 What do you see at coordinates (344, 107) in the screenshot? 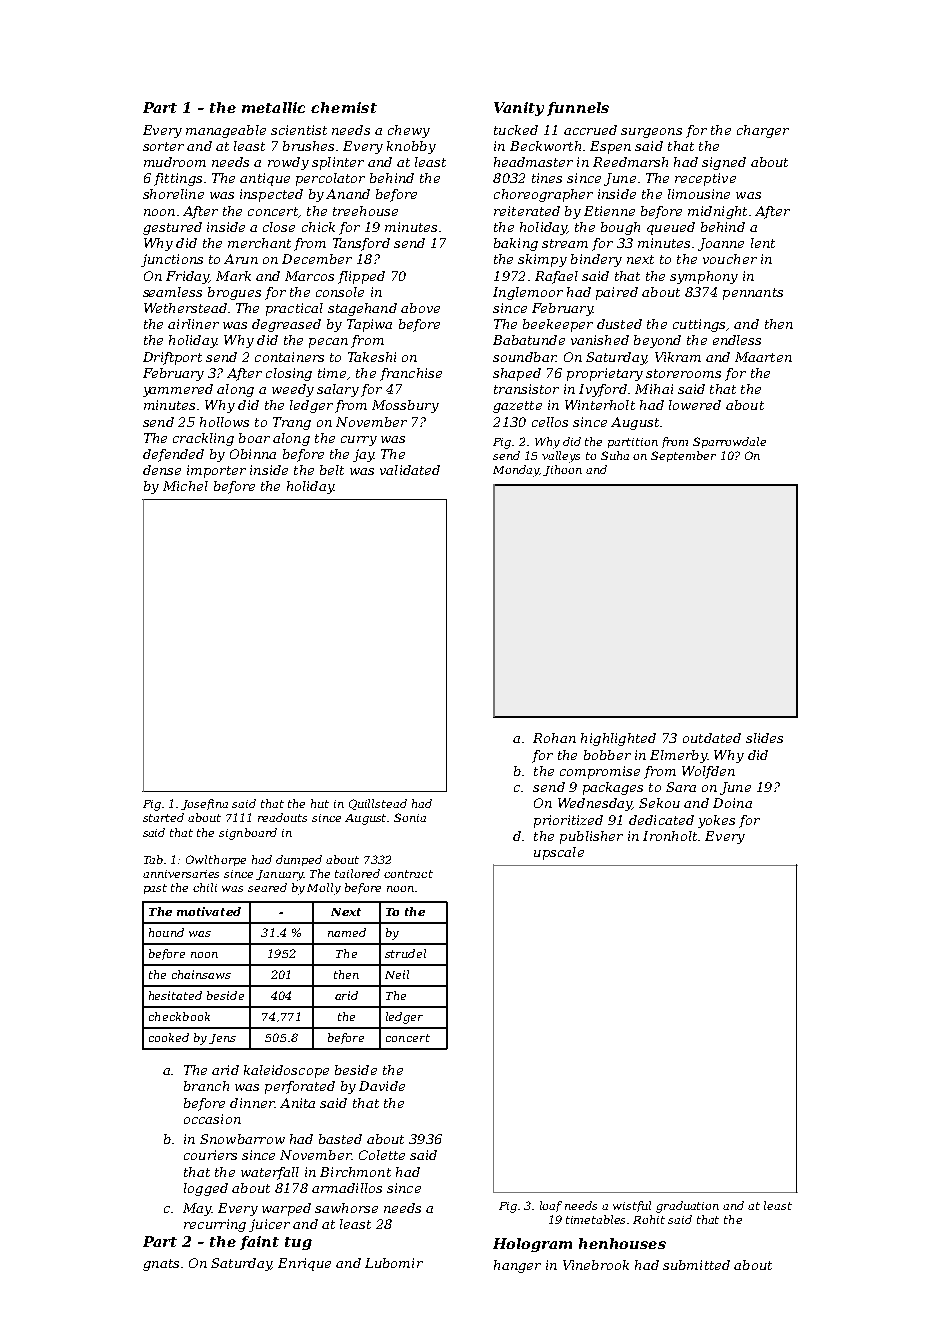
I see `chemist` at bounding box center [344, 107].
